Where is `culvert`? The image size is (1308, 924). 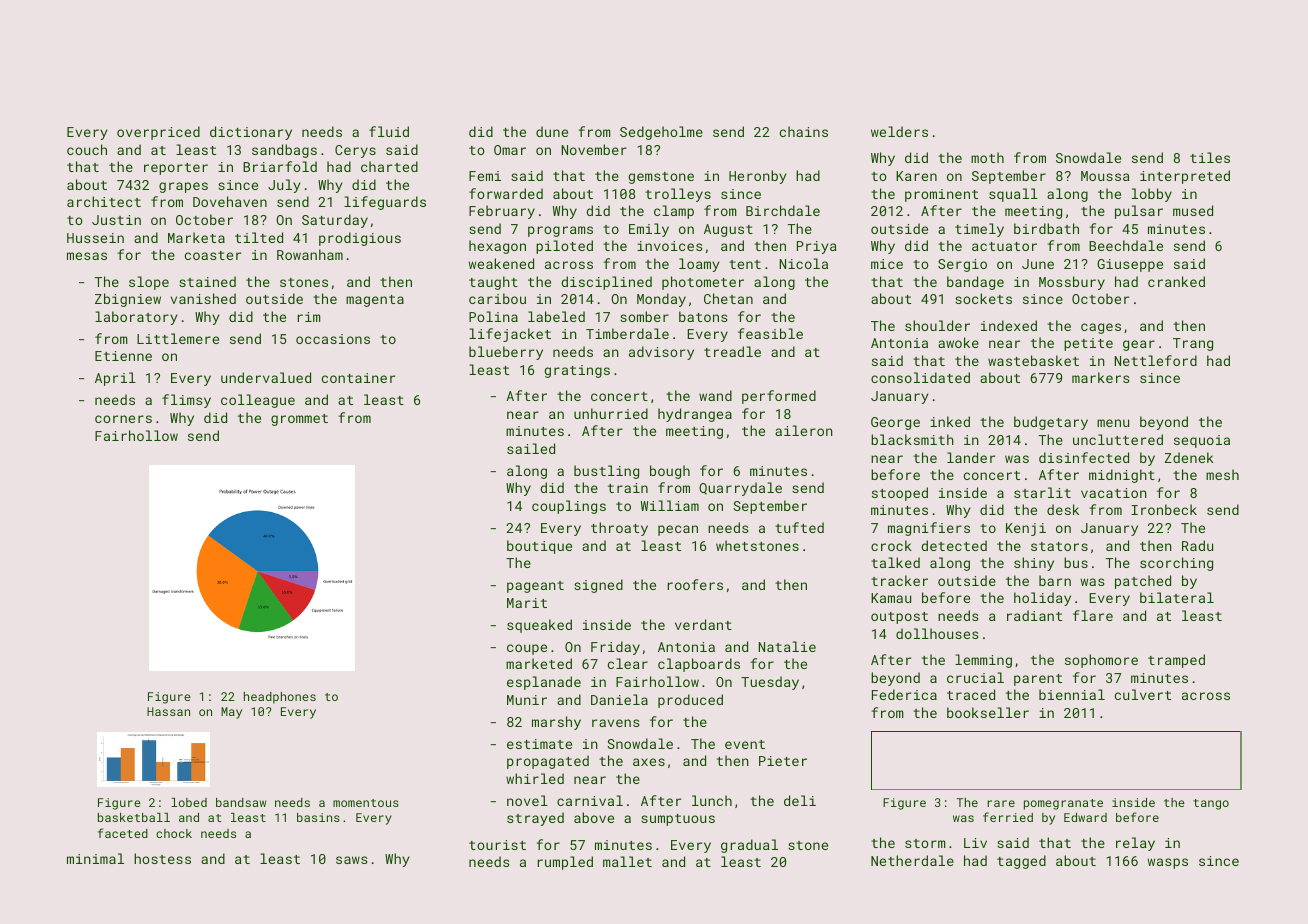 culvert is located at coordinates (1143, 694).
